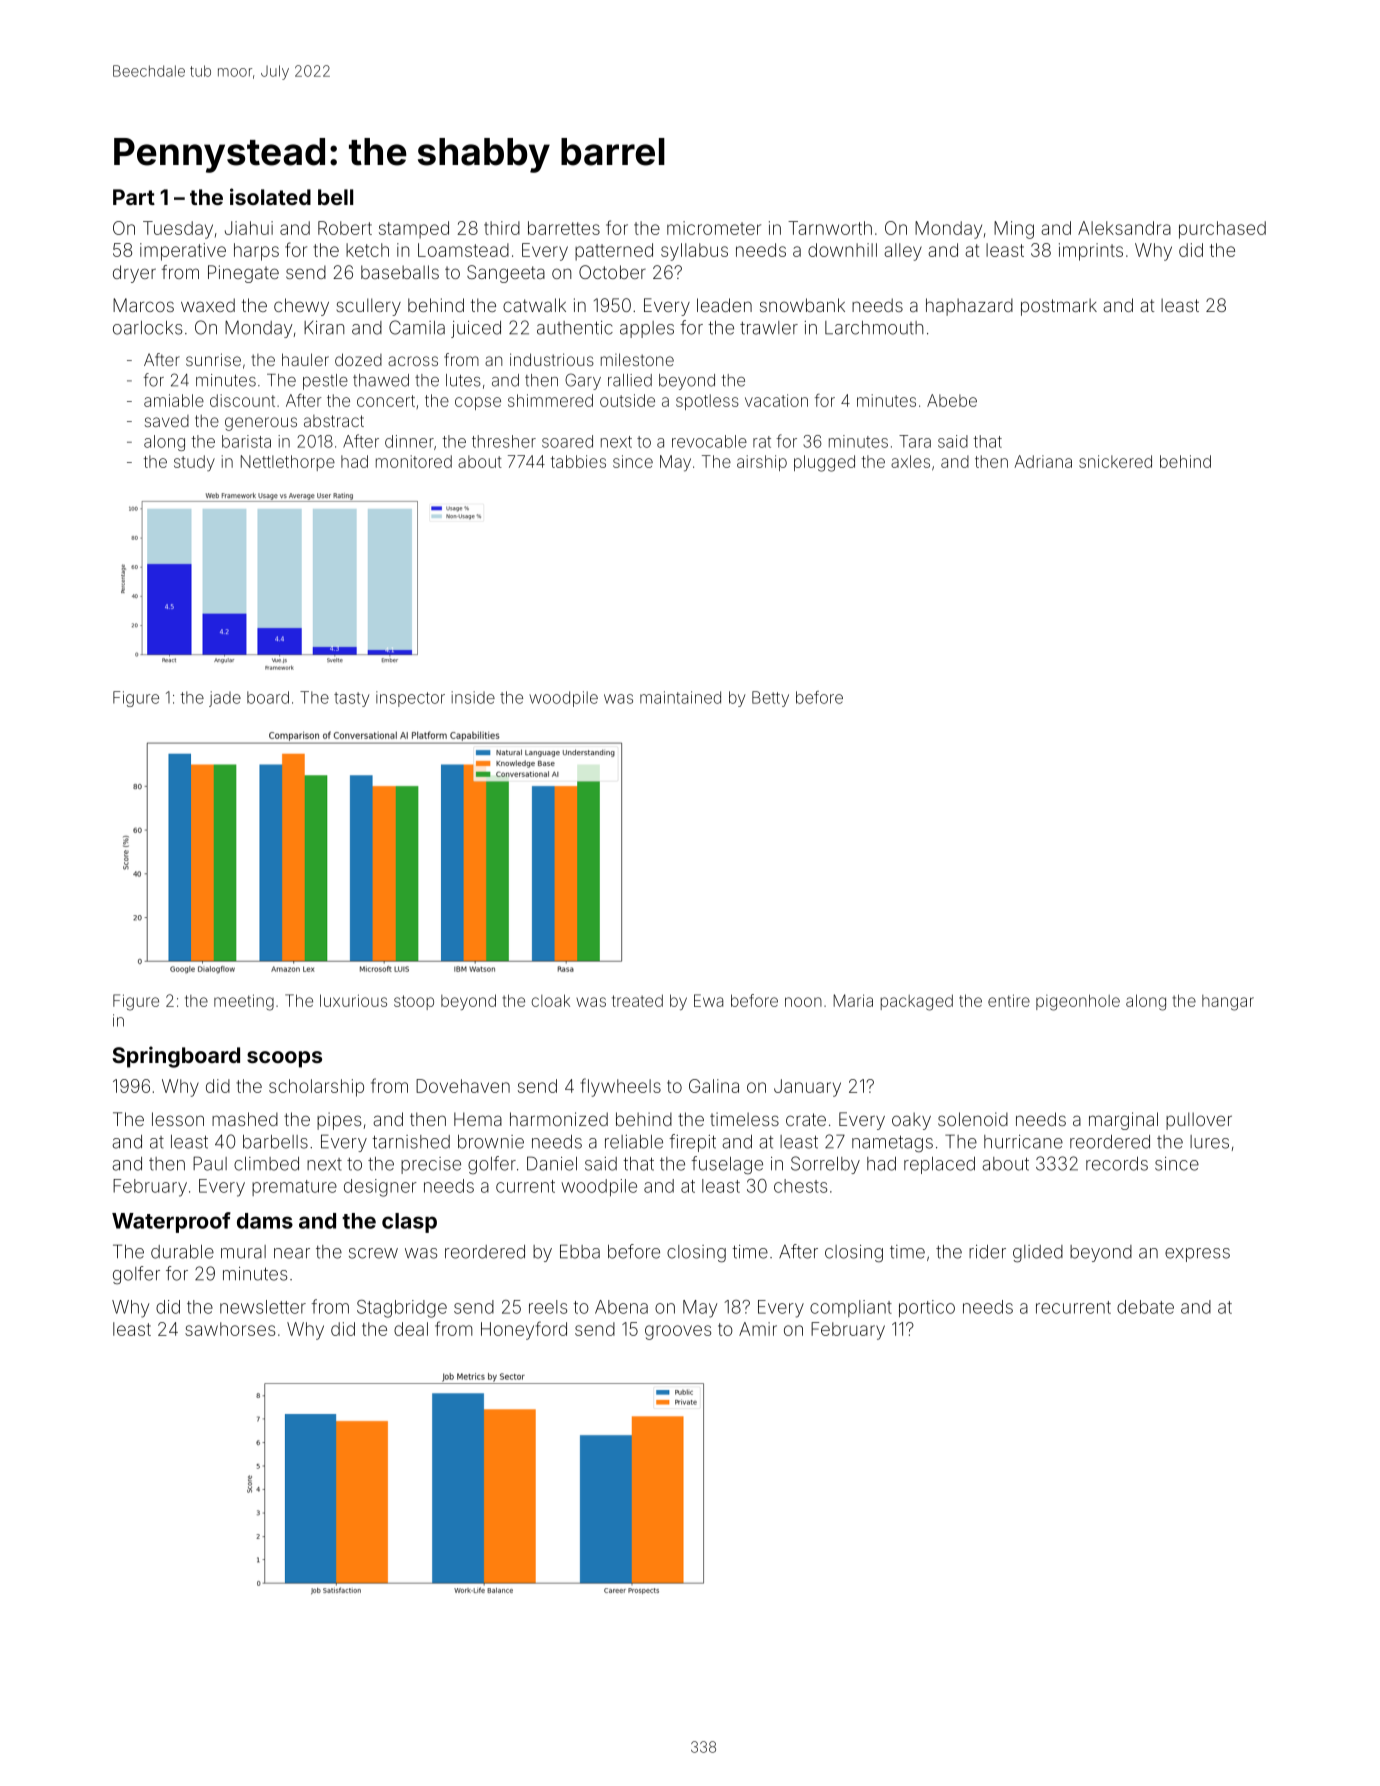  I want to click on Aleksandra, so click(1124, 228).
